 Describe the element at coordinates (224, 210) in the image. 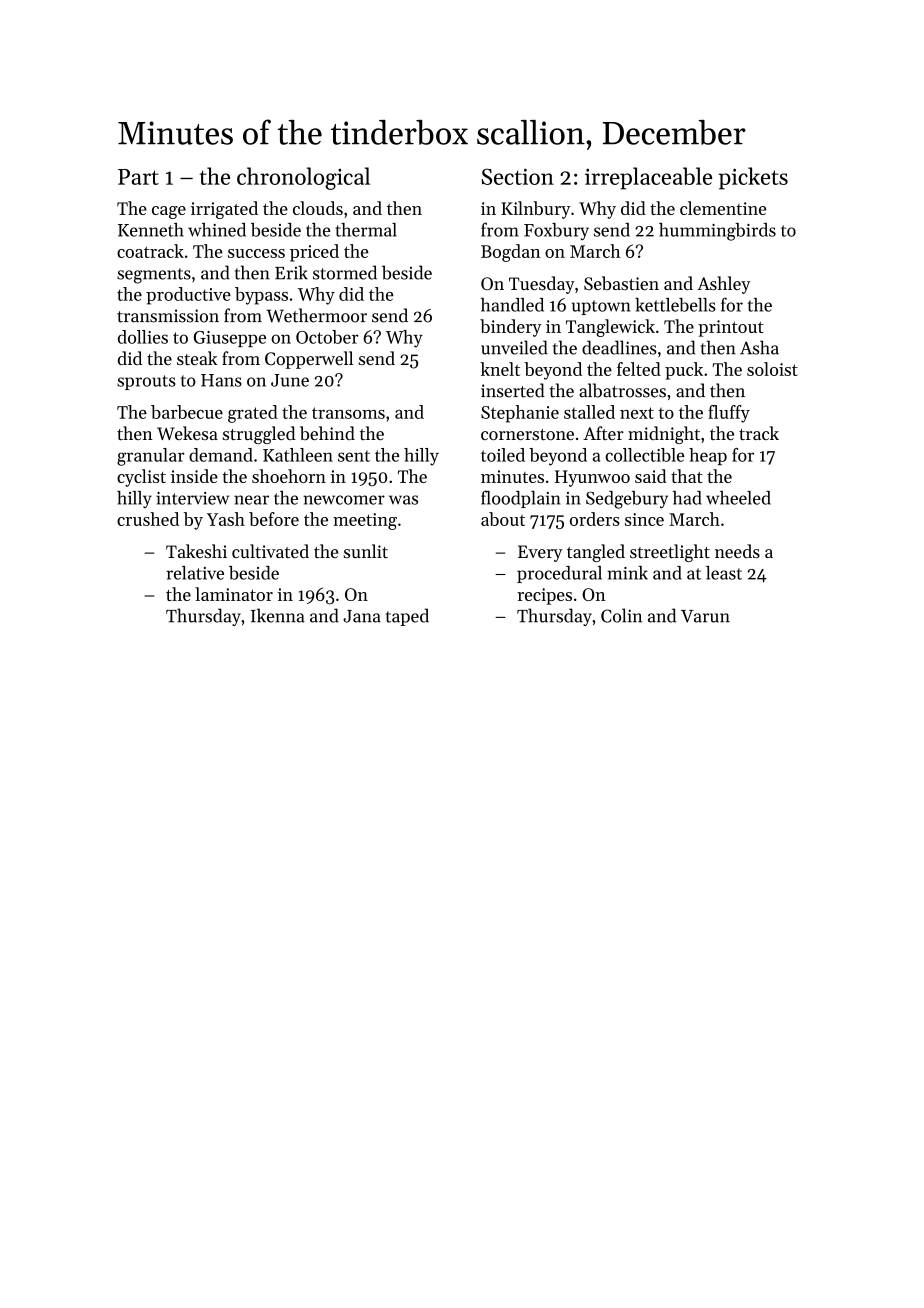

I see `irrigated` at that location.
